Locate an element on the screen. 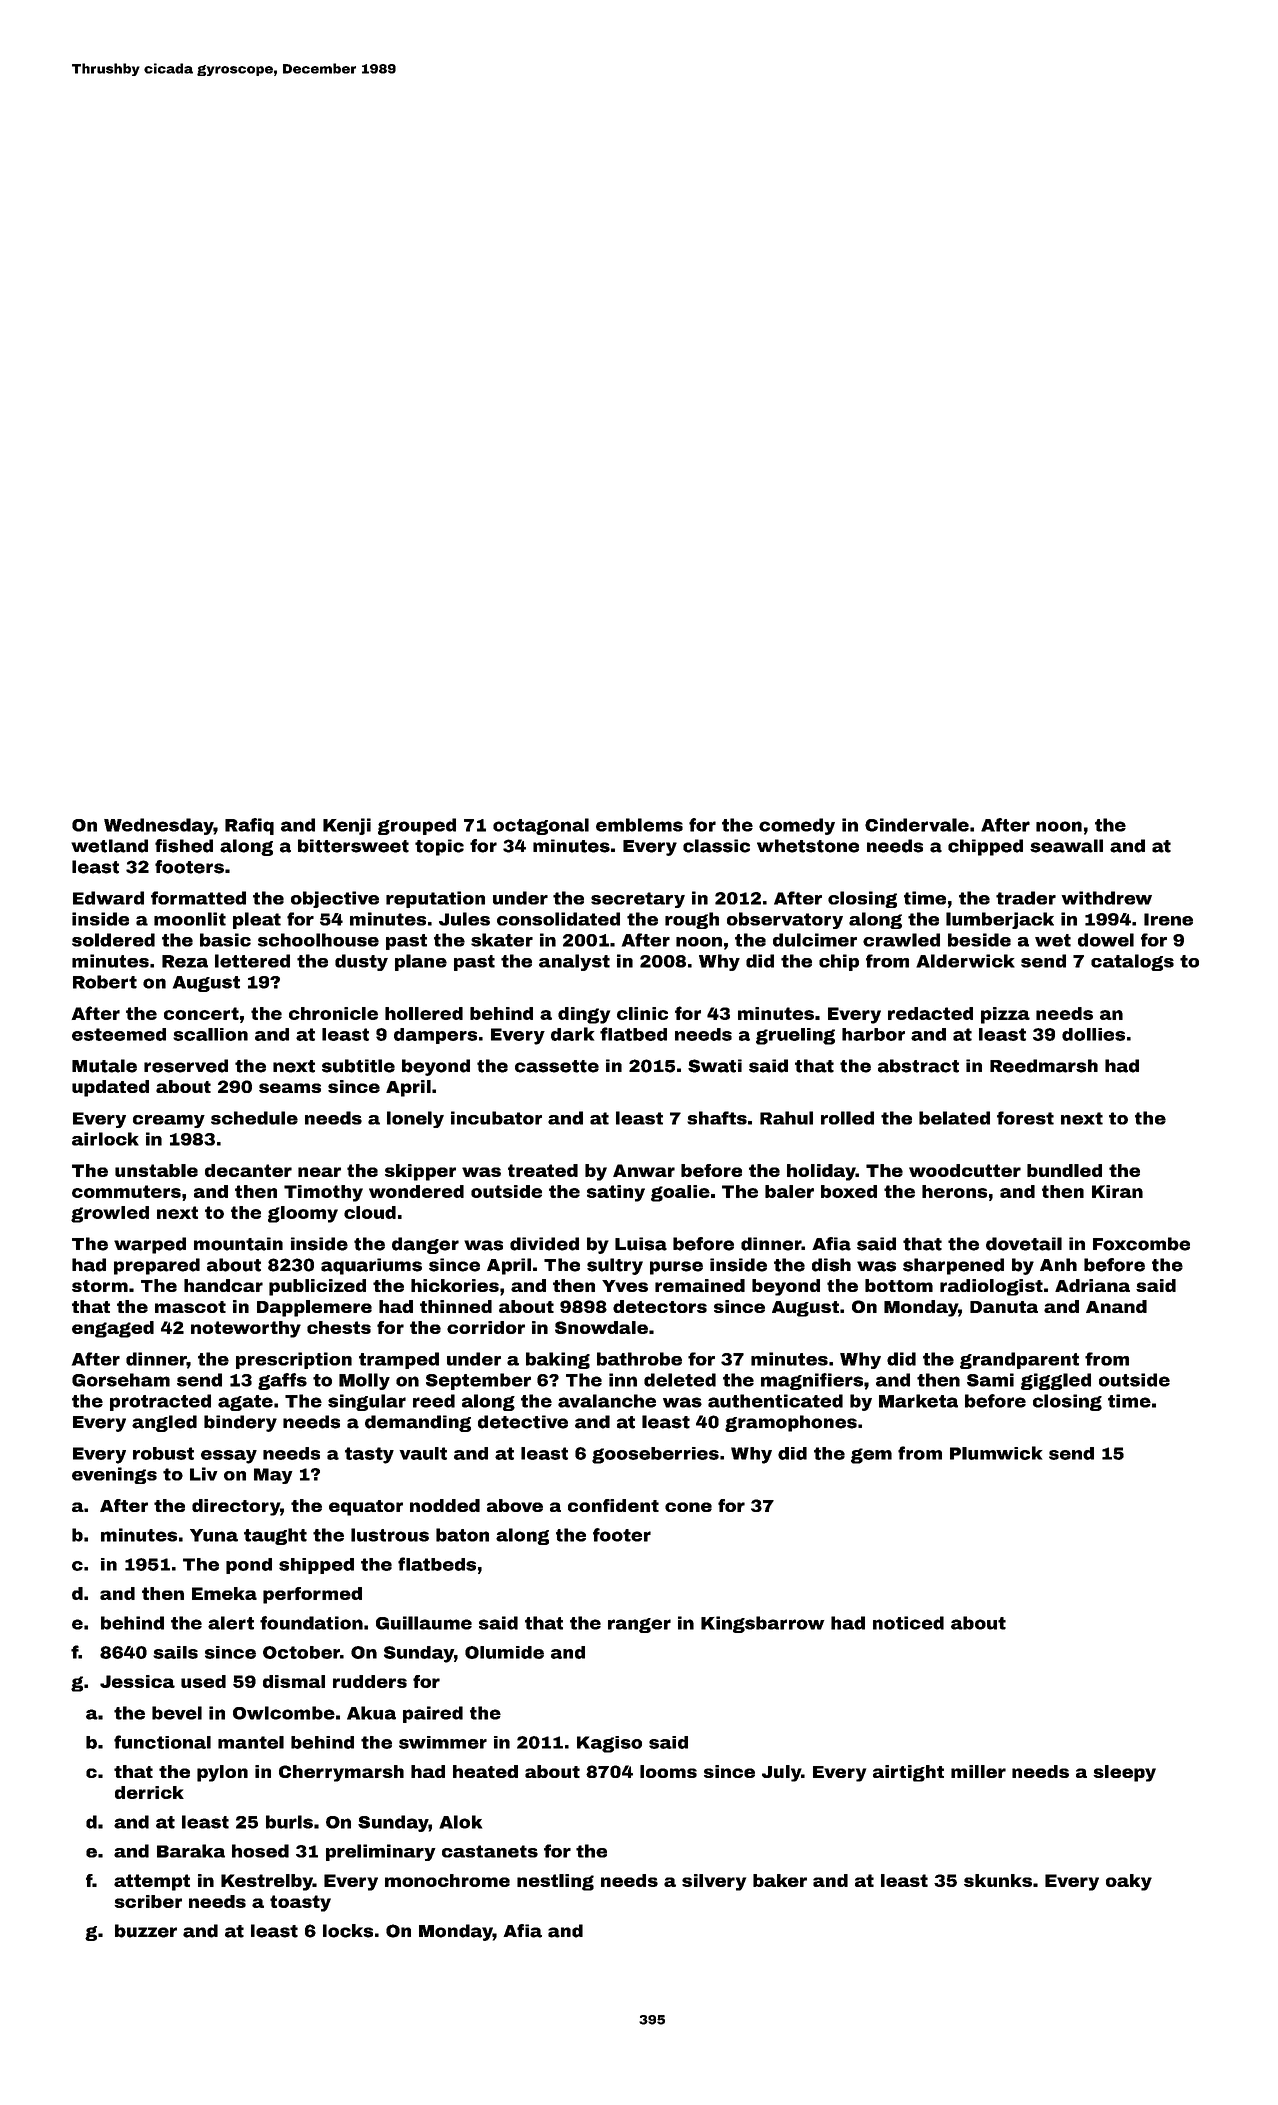 The width and height of the screenshot is (1278, 2105). castanets is located at coordinates (490, 1851).
